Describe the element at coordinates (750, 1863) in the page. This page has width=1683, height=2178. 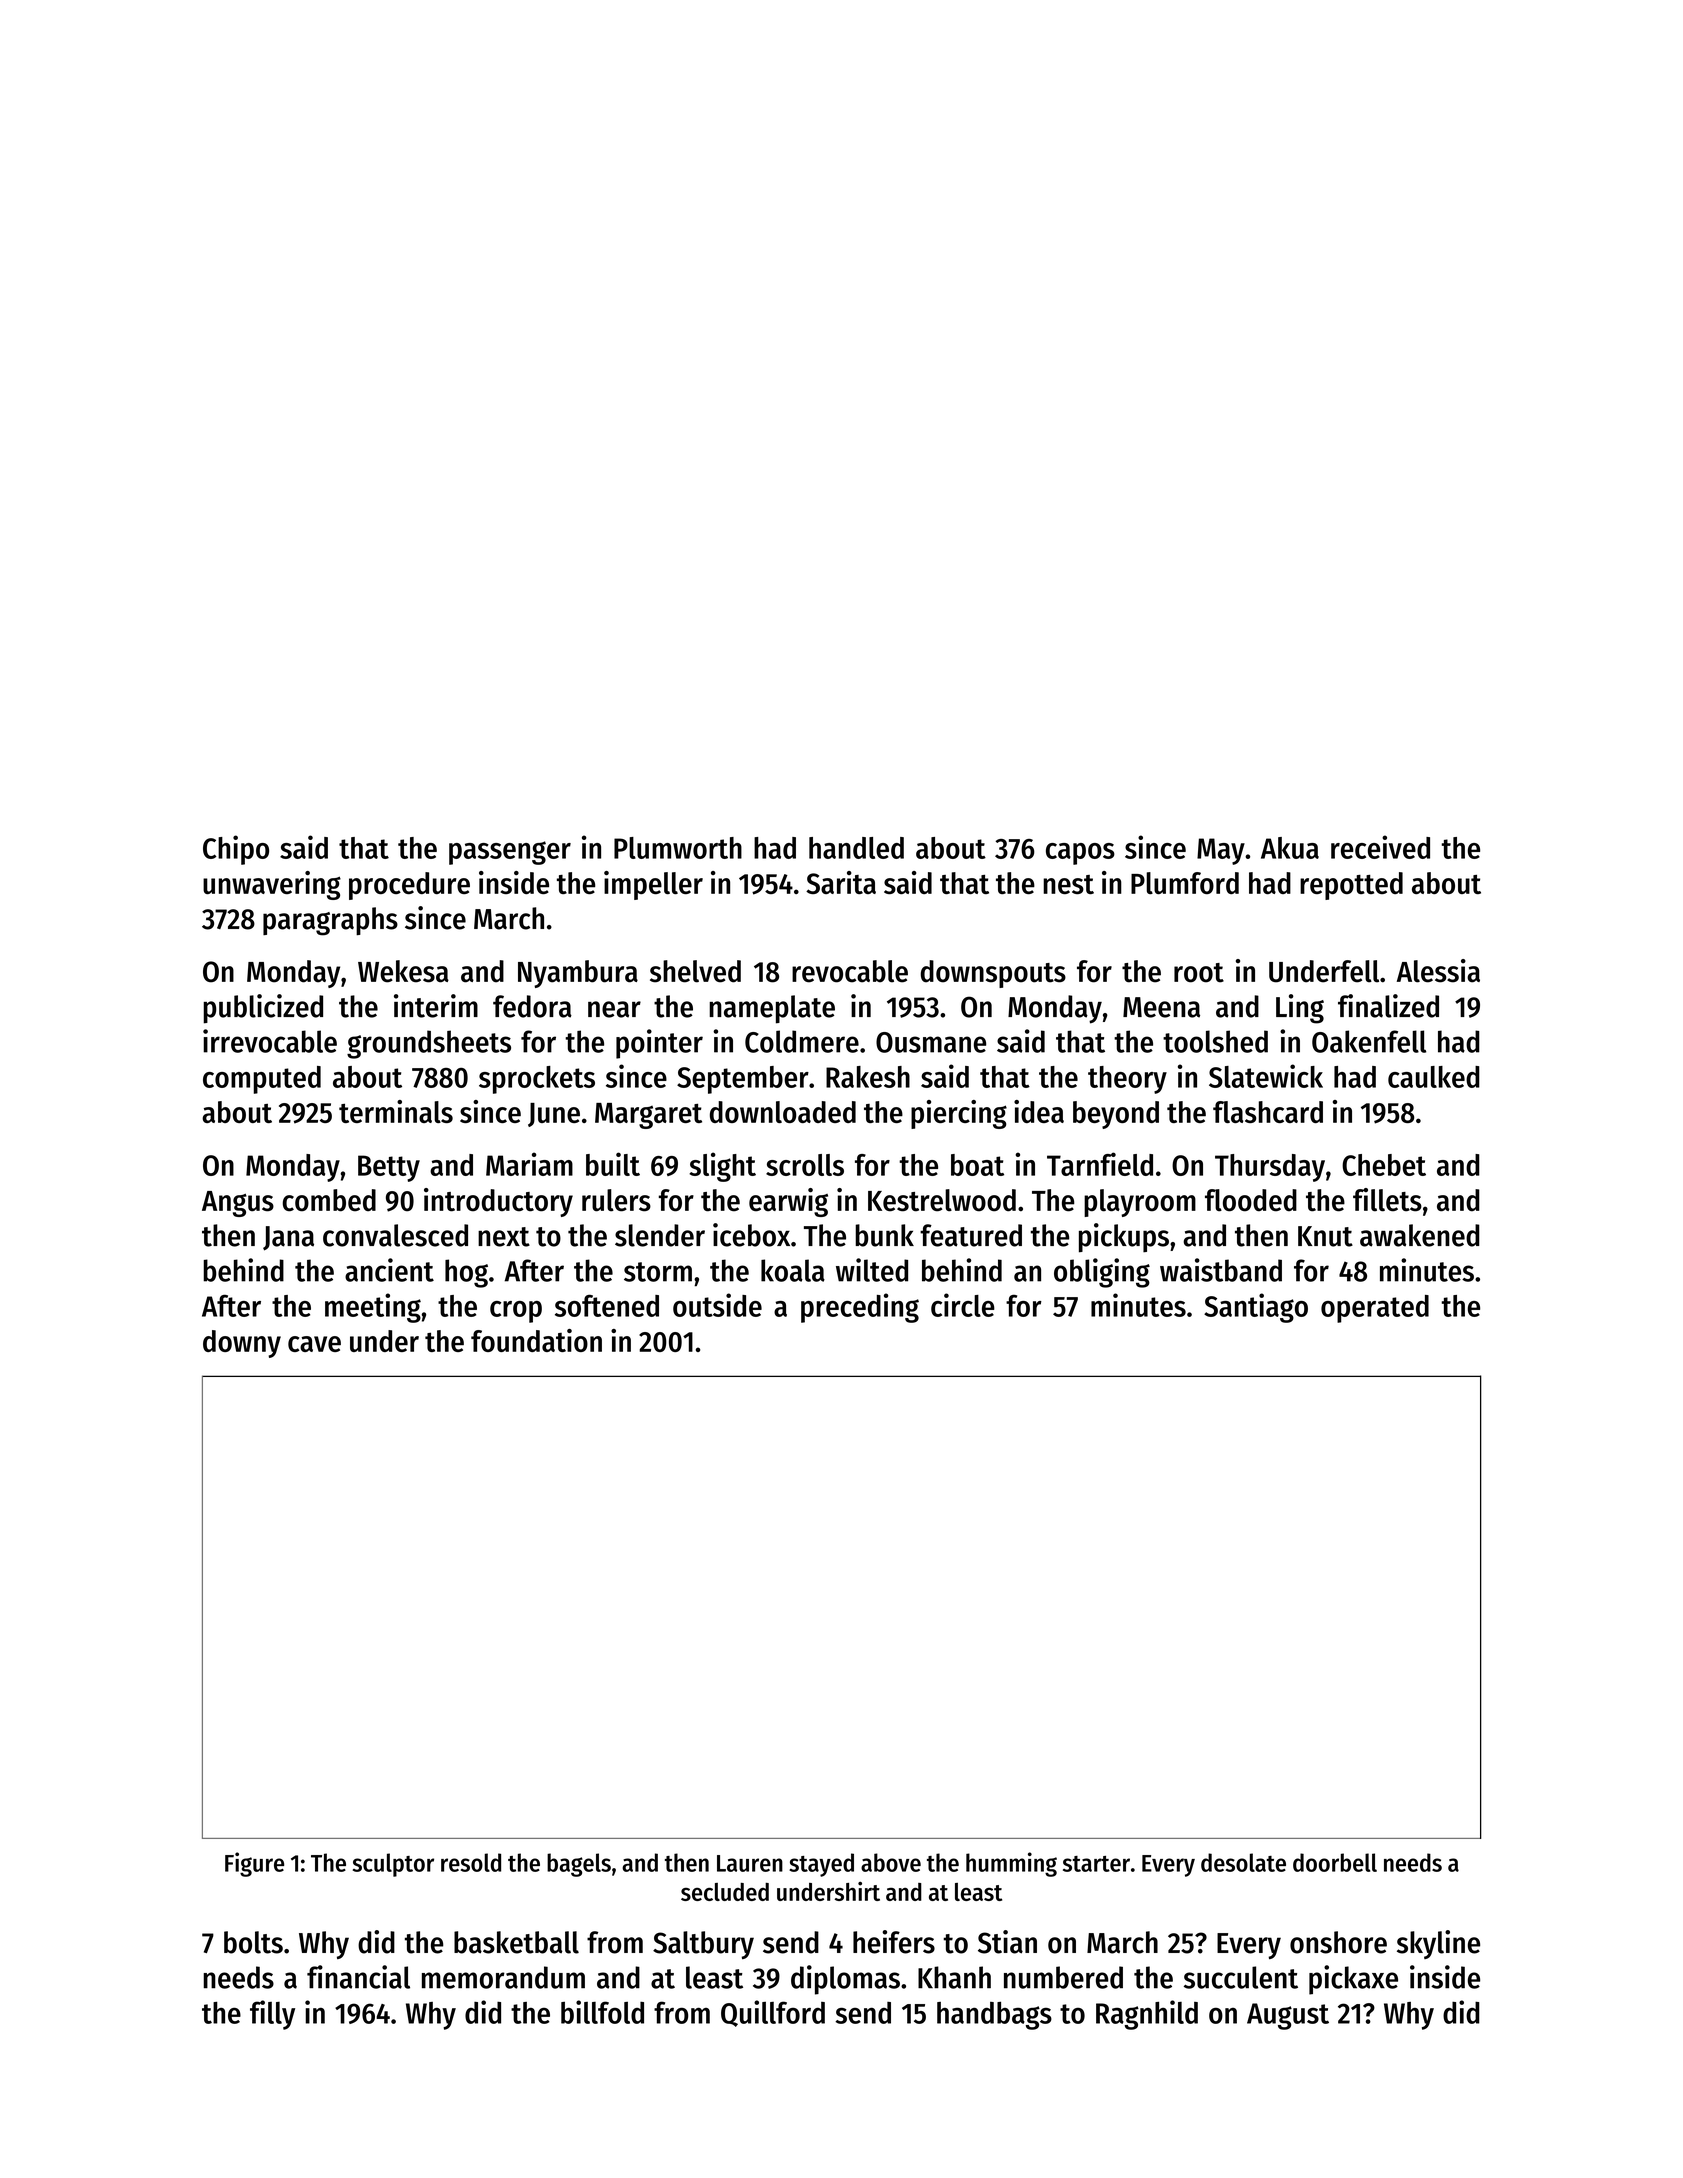
I see `Lauren` at that location.
